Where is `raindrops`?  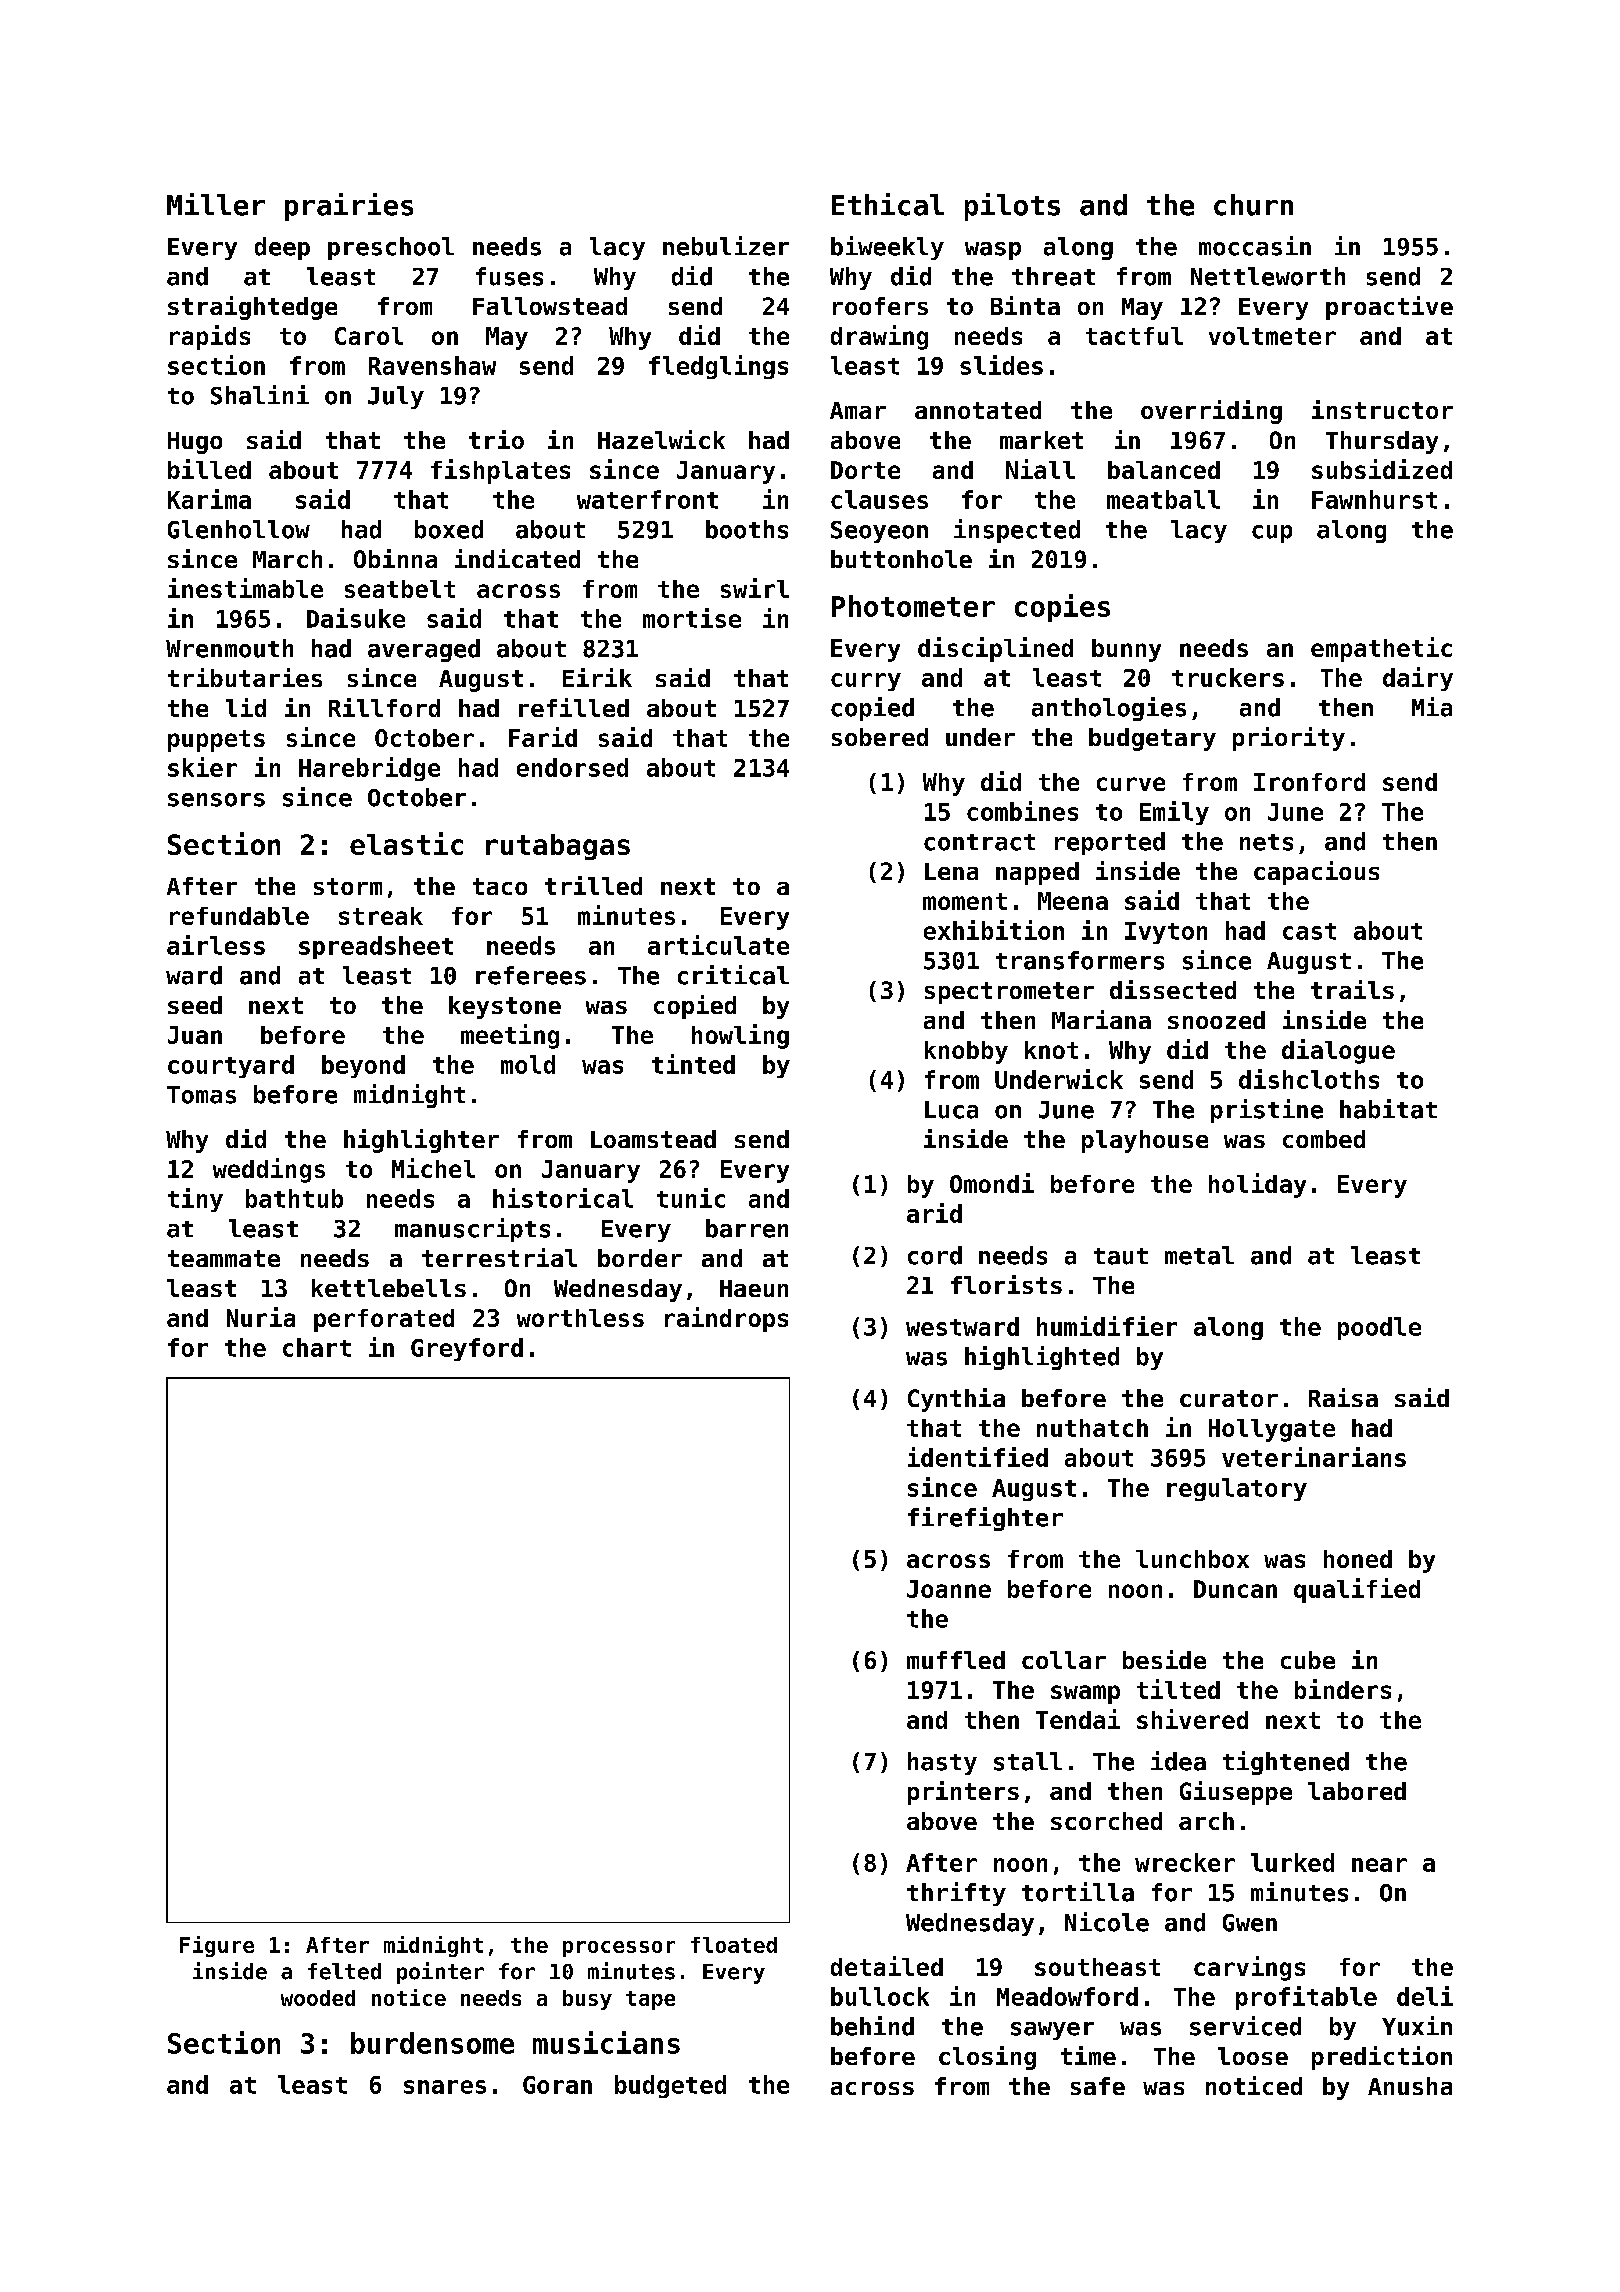 raindrops is located at coordinates (726, 1319).
